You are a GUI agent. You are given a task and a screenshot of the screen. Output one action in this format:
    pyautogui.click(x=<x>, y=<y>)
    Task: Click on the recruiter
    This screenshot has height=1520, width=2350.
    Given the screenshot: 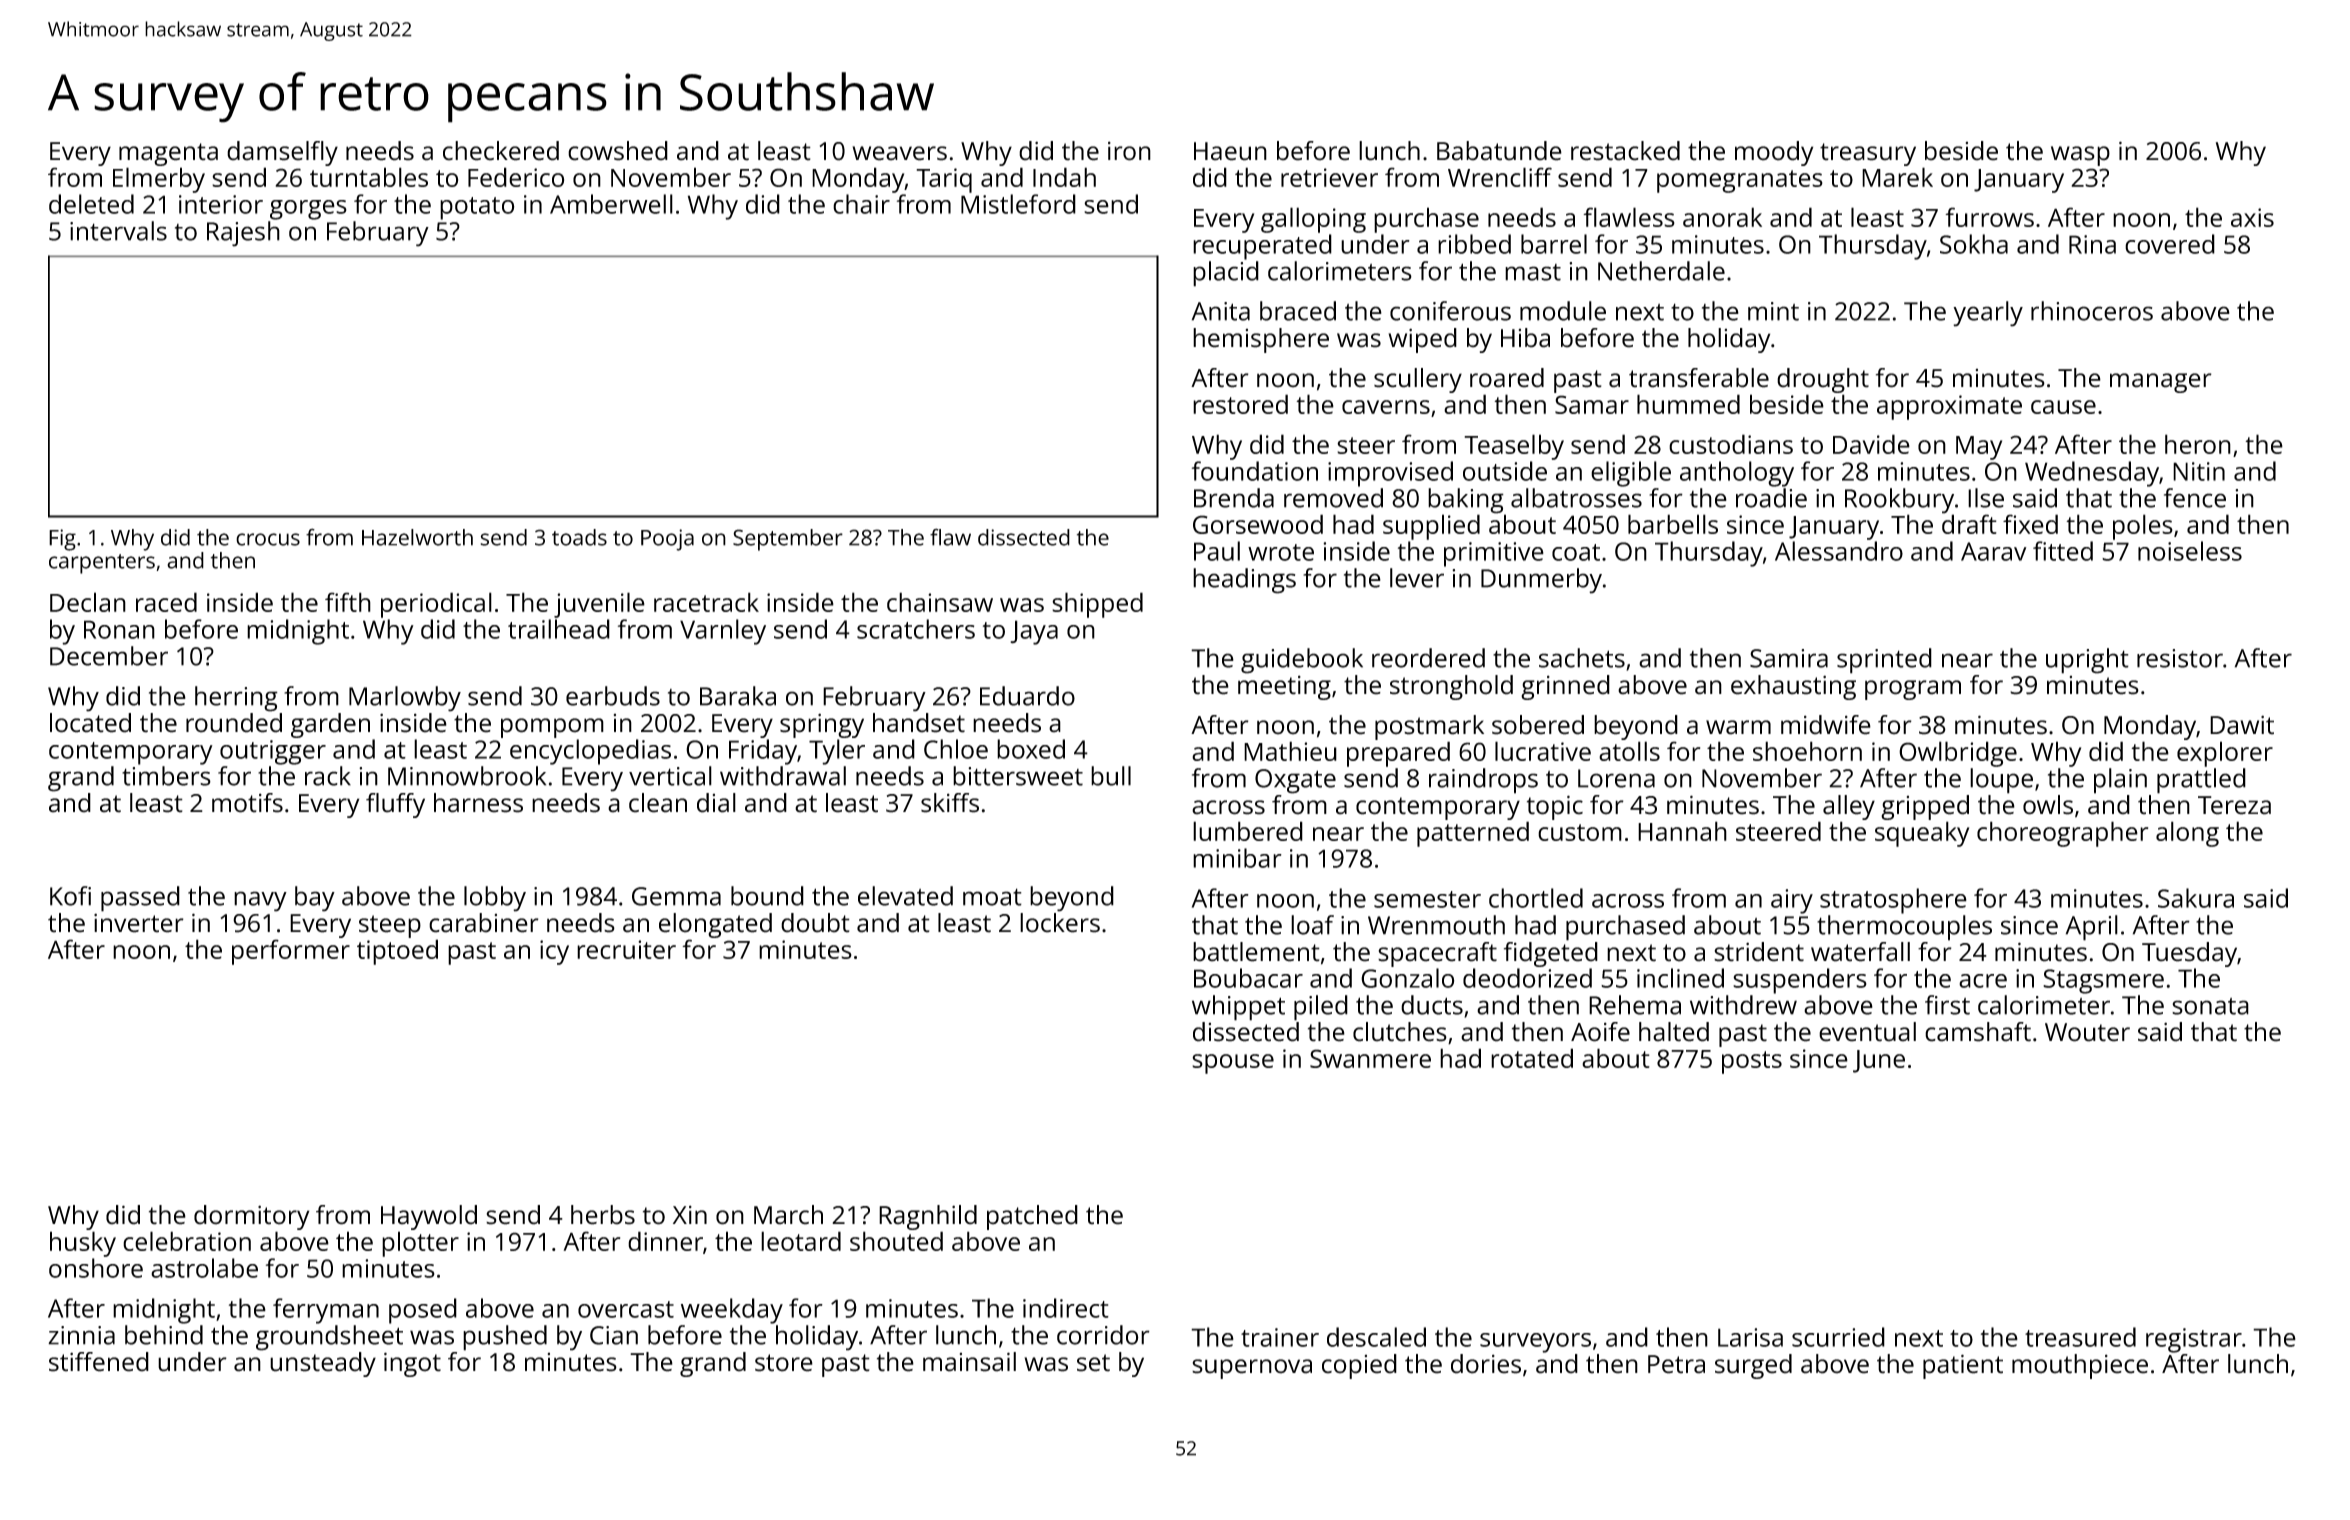 What is the action you would take?
    pyautogui.click(x=626, y=949)
